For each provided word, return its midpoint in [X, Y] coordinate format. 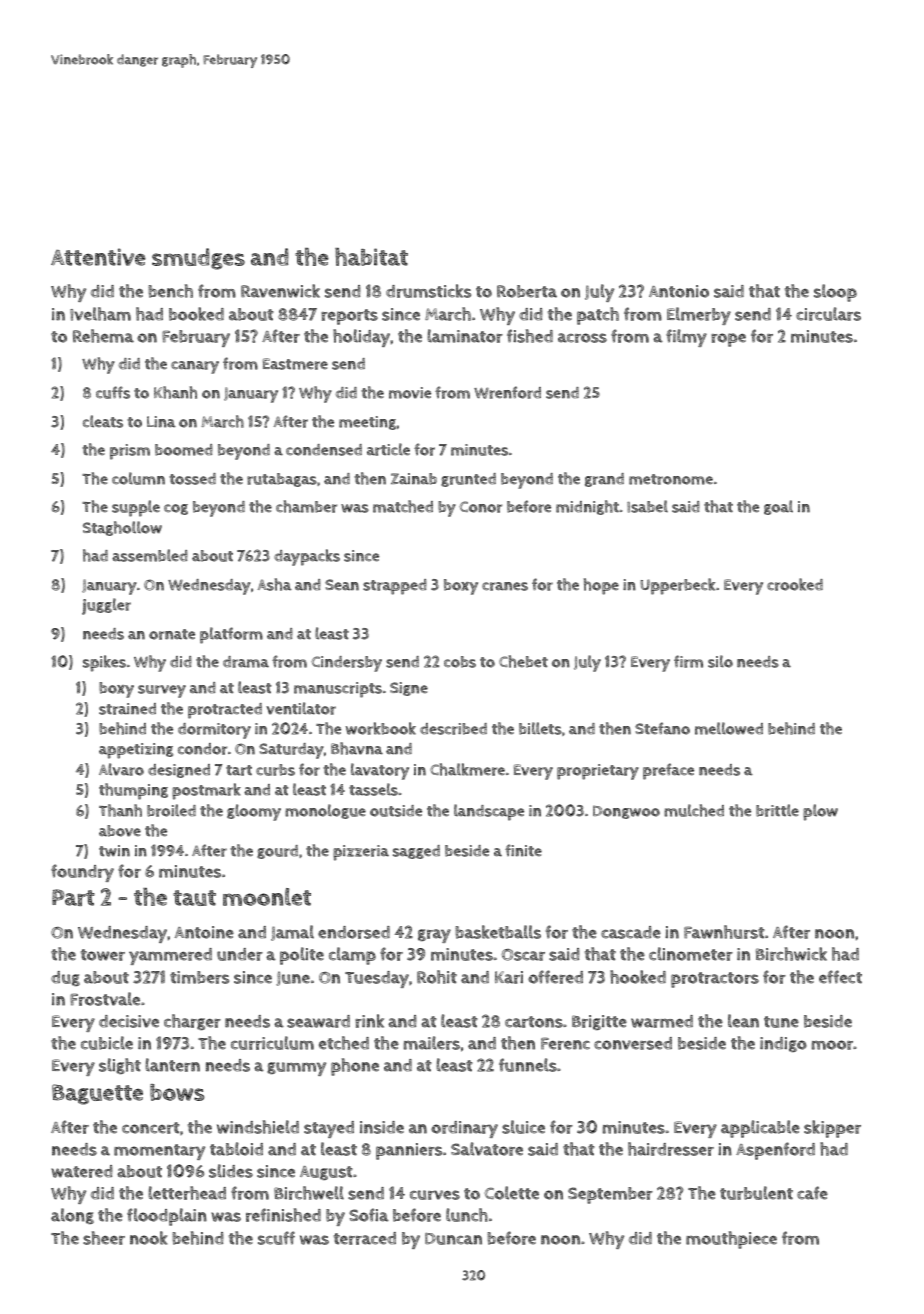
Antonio [679, 291]
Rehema [103, 336]
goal [778, 507]
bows [177, 1092]
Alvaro [121, 769]
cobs [460, 662]
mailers [432, 1043]
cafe [812, 1193]
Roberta [527, 291]
